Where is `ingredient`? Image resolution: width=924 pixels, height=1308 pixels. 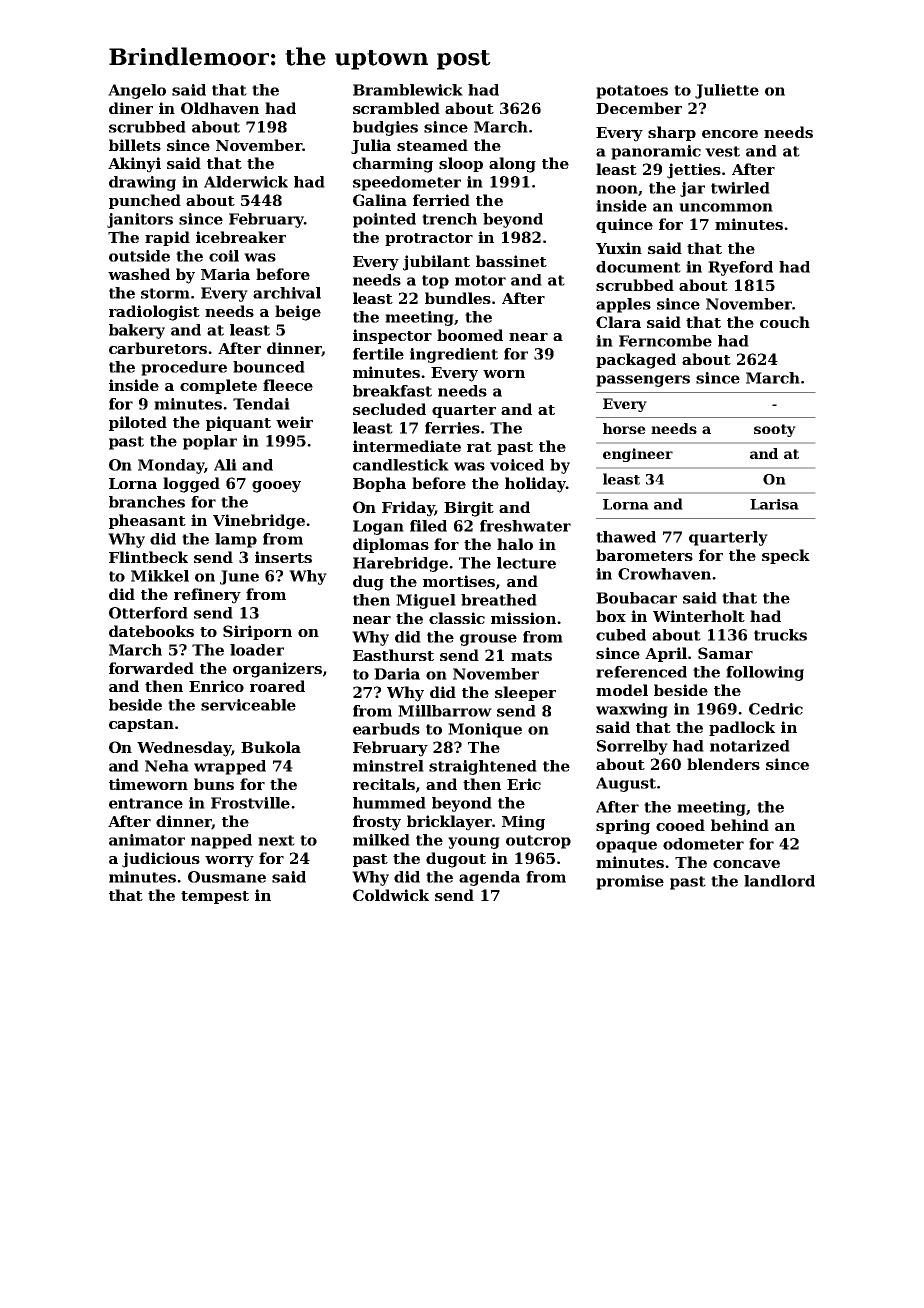 ingredient is located at coordinates (454, 355).
